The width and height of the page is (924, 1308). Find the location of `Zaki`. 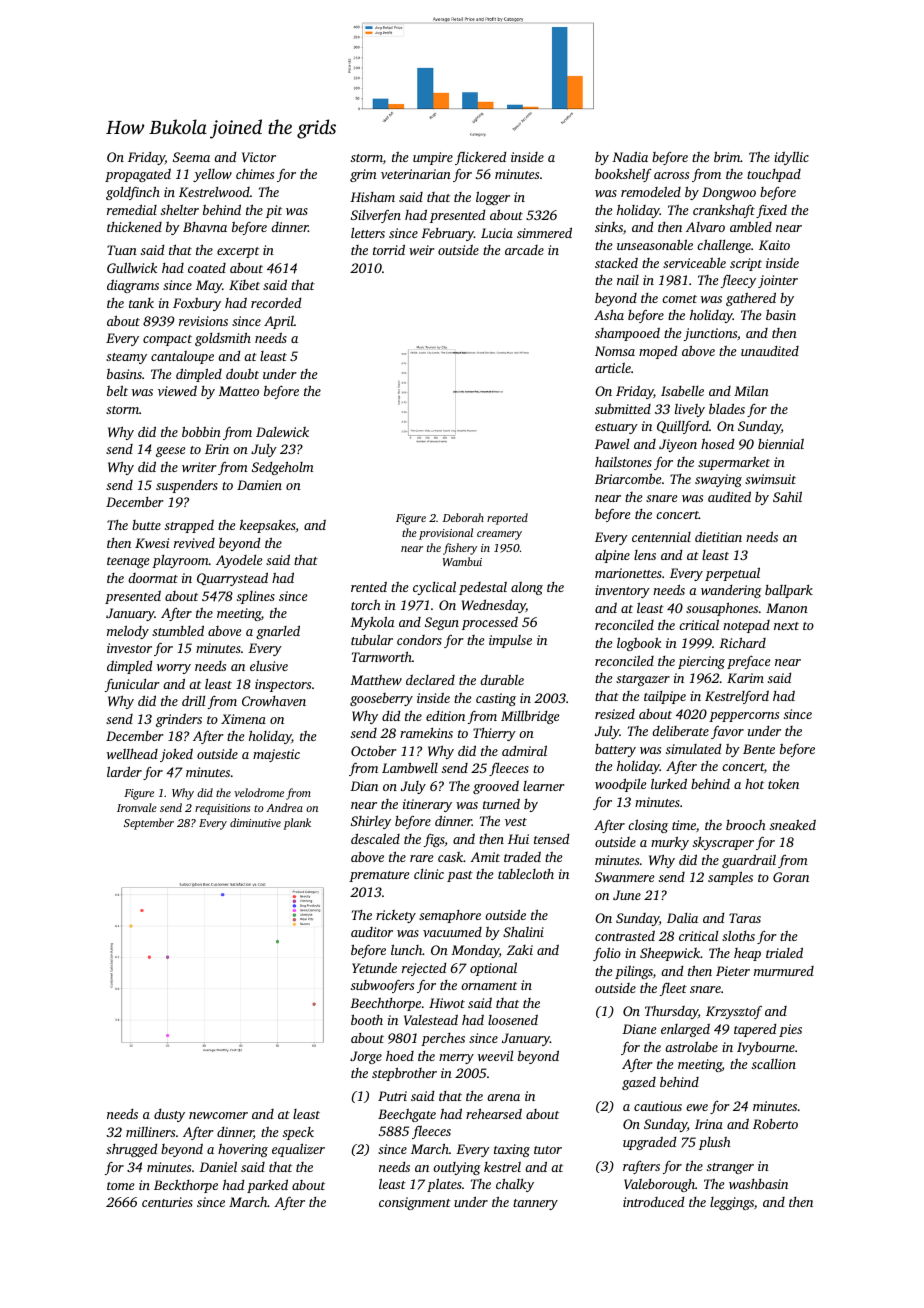

Zaki is located at coordinates (520, 950).
